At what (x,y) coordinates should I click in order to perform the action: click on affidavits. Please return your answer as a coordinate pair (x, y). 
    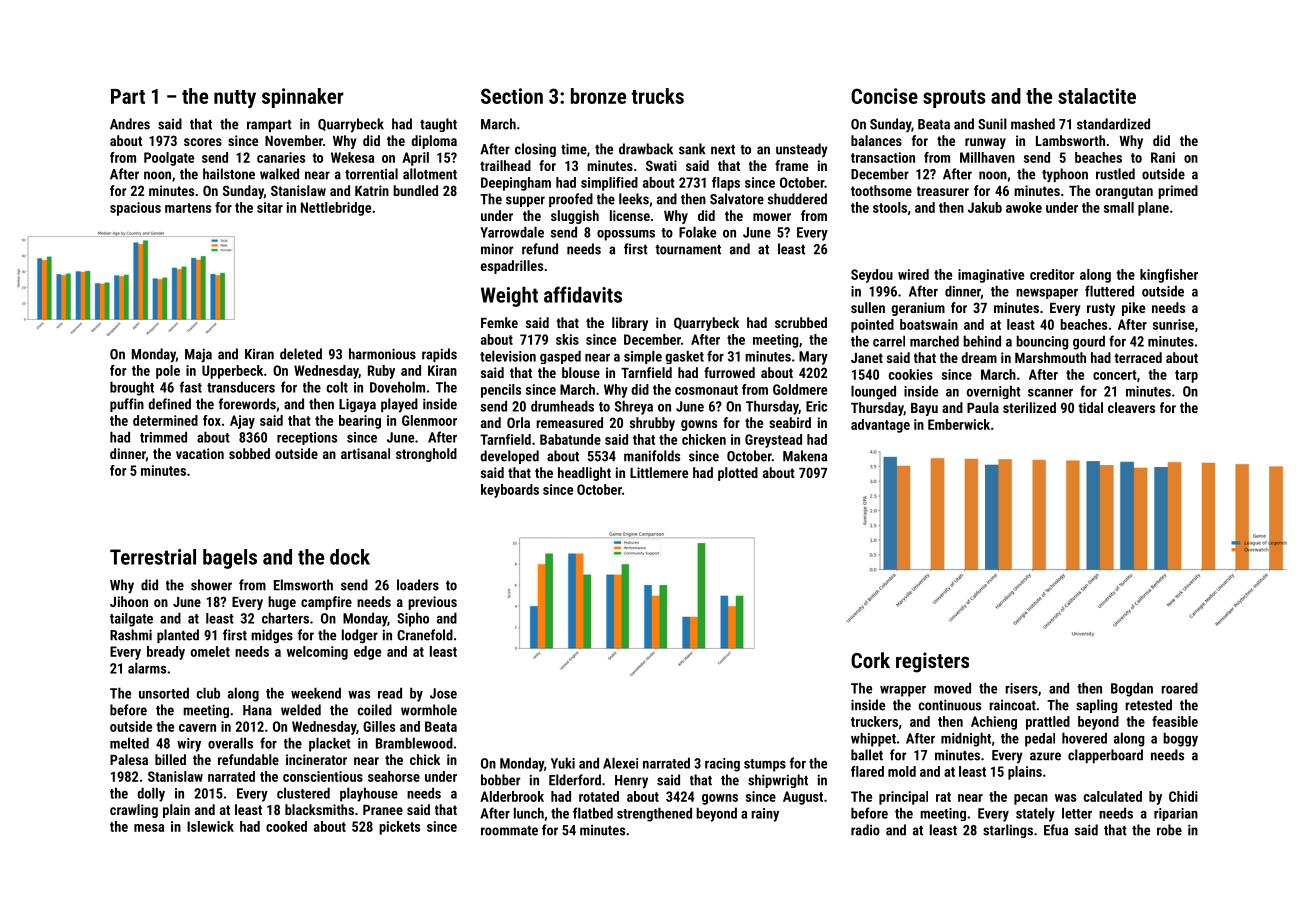
    Looking at the image, I should click on (583, 294).
